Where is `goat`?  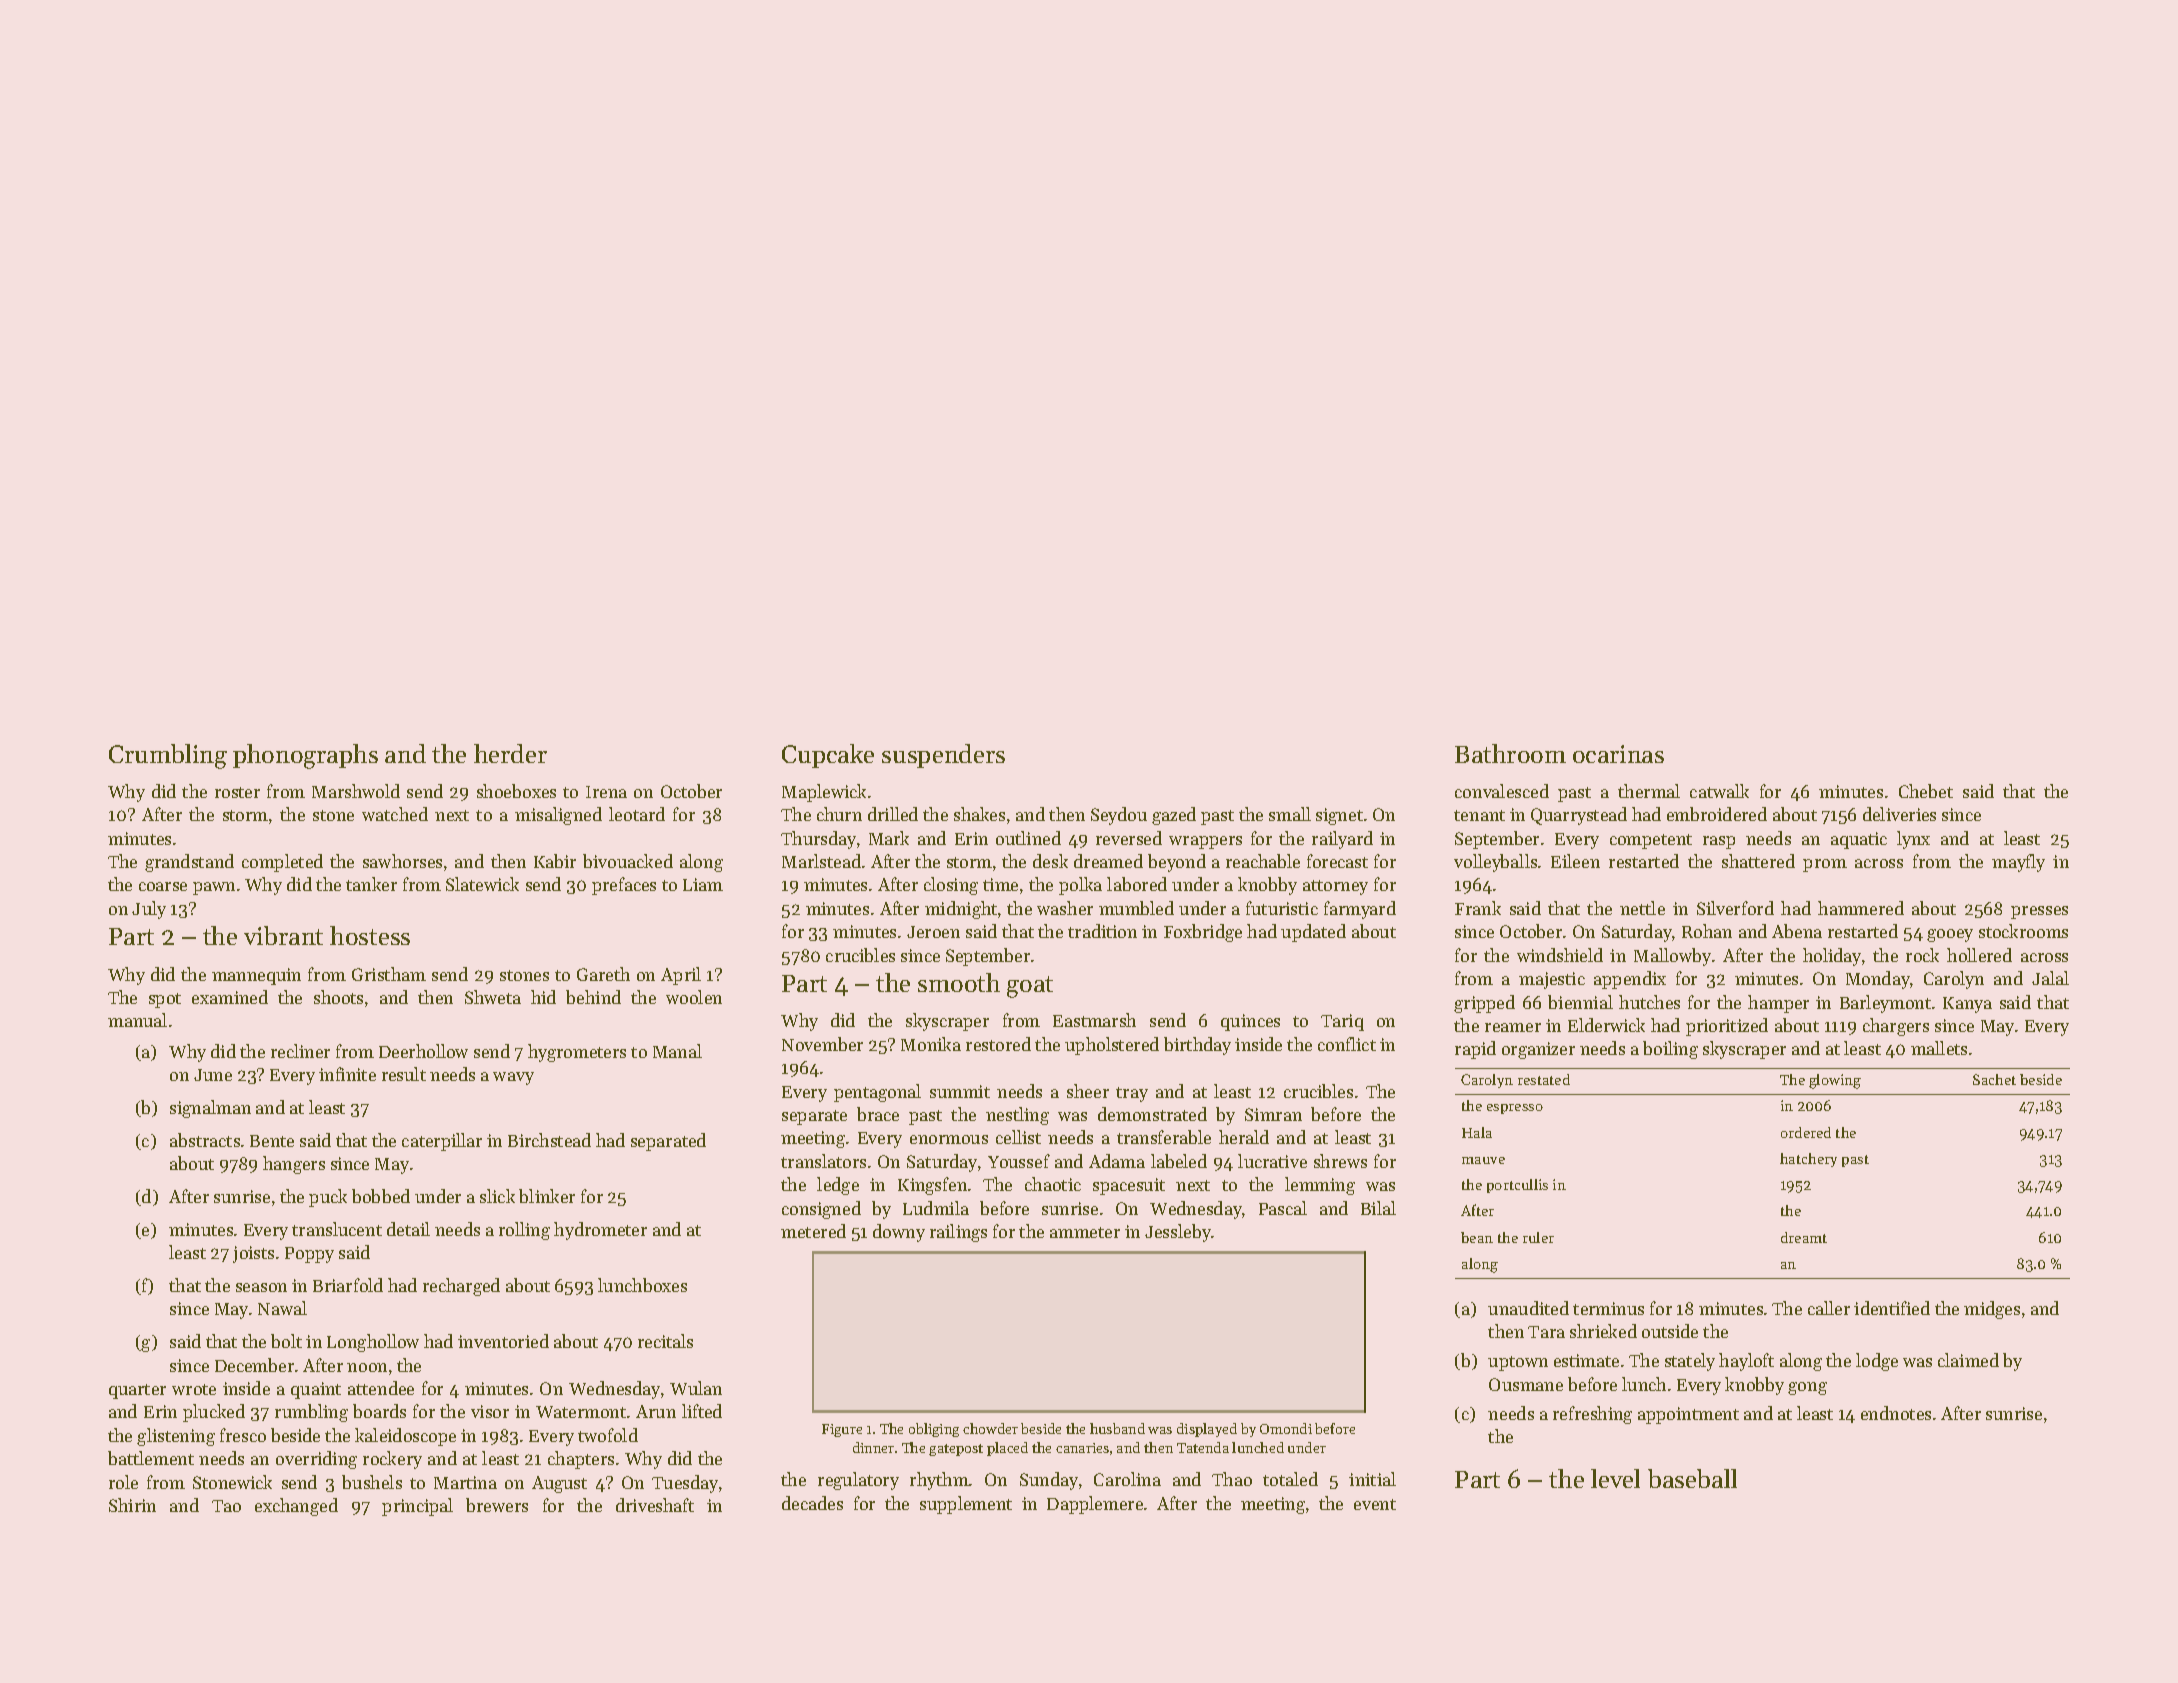 goat is located at coordinates (1030, 987).
